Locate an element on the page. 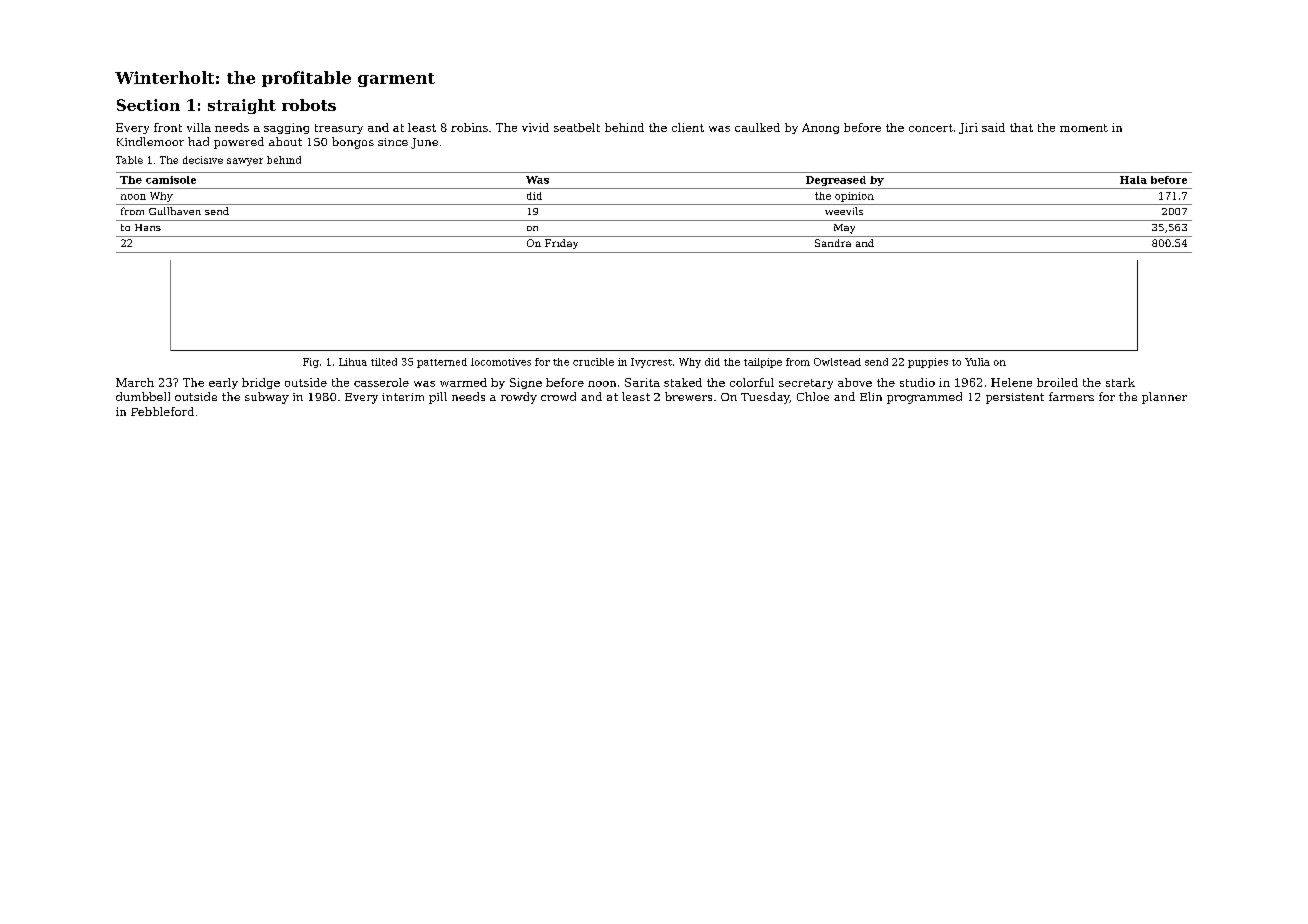 The width and height of the image is (1308, 924). Yulia is located at coordinates (977, 362).
